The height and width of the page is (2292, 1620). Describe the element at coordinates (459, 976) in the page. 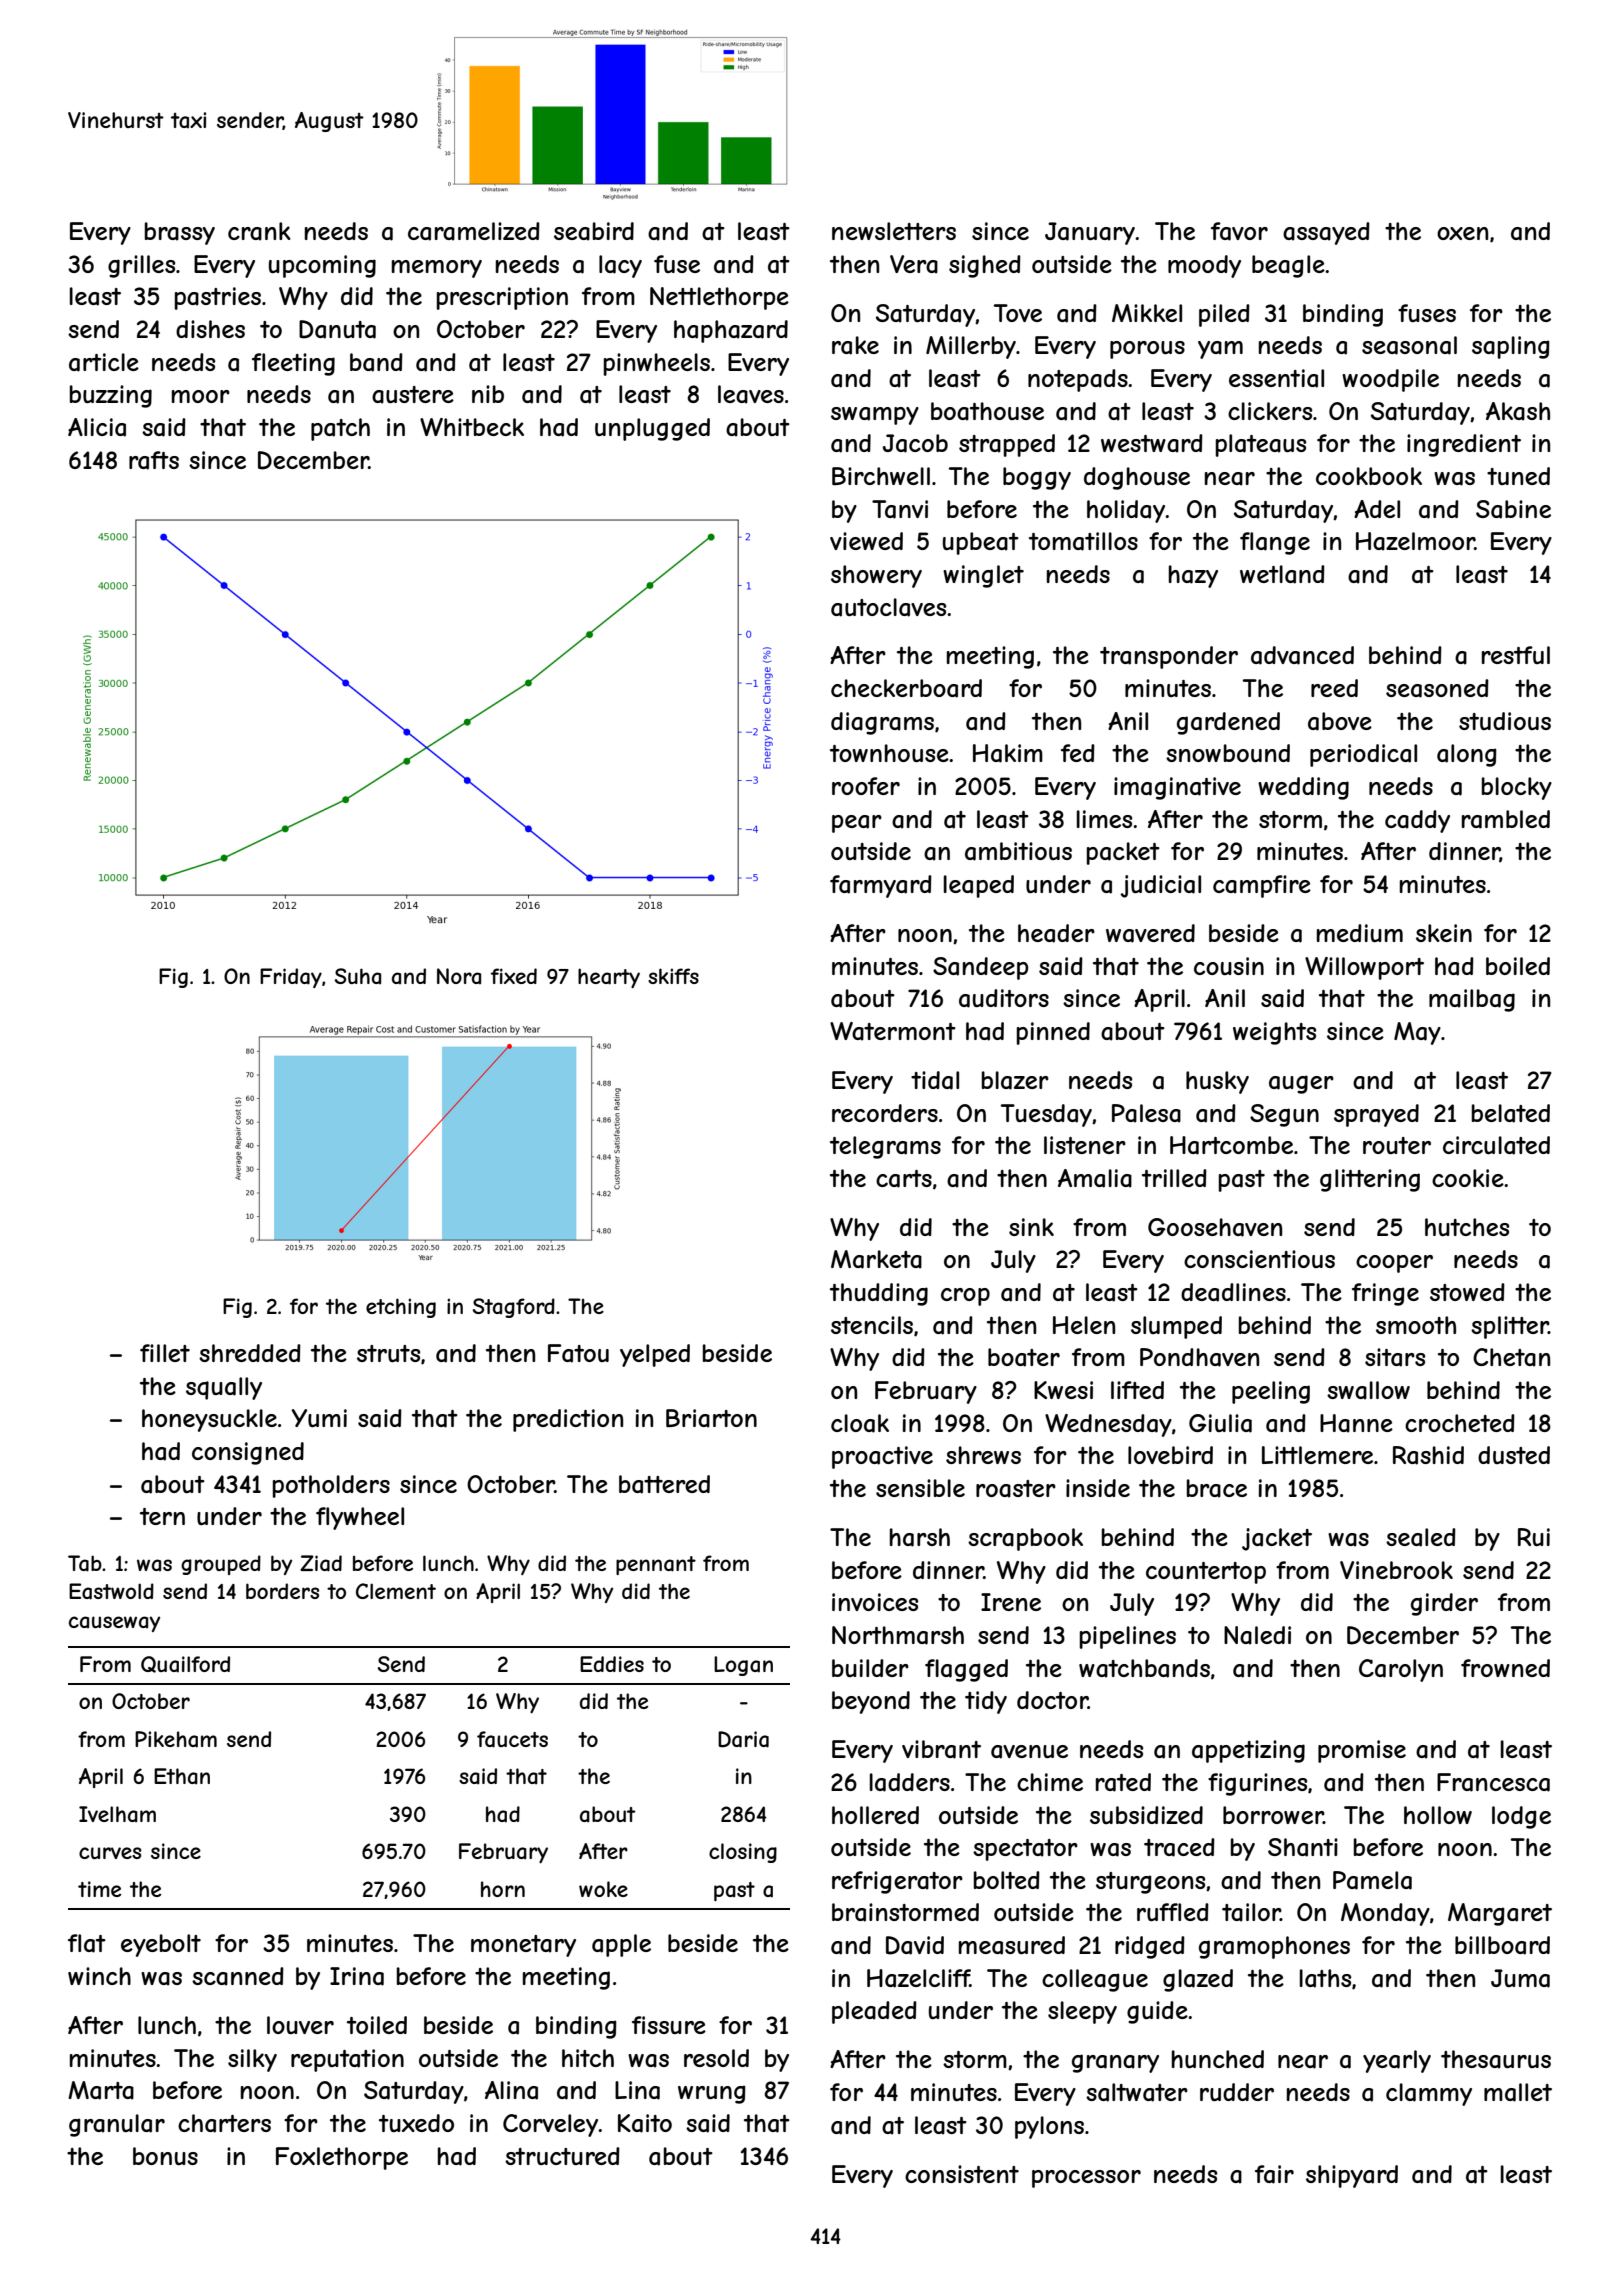

I see `Nora` at that location.
